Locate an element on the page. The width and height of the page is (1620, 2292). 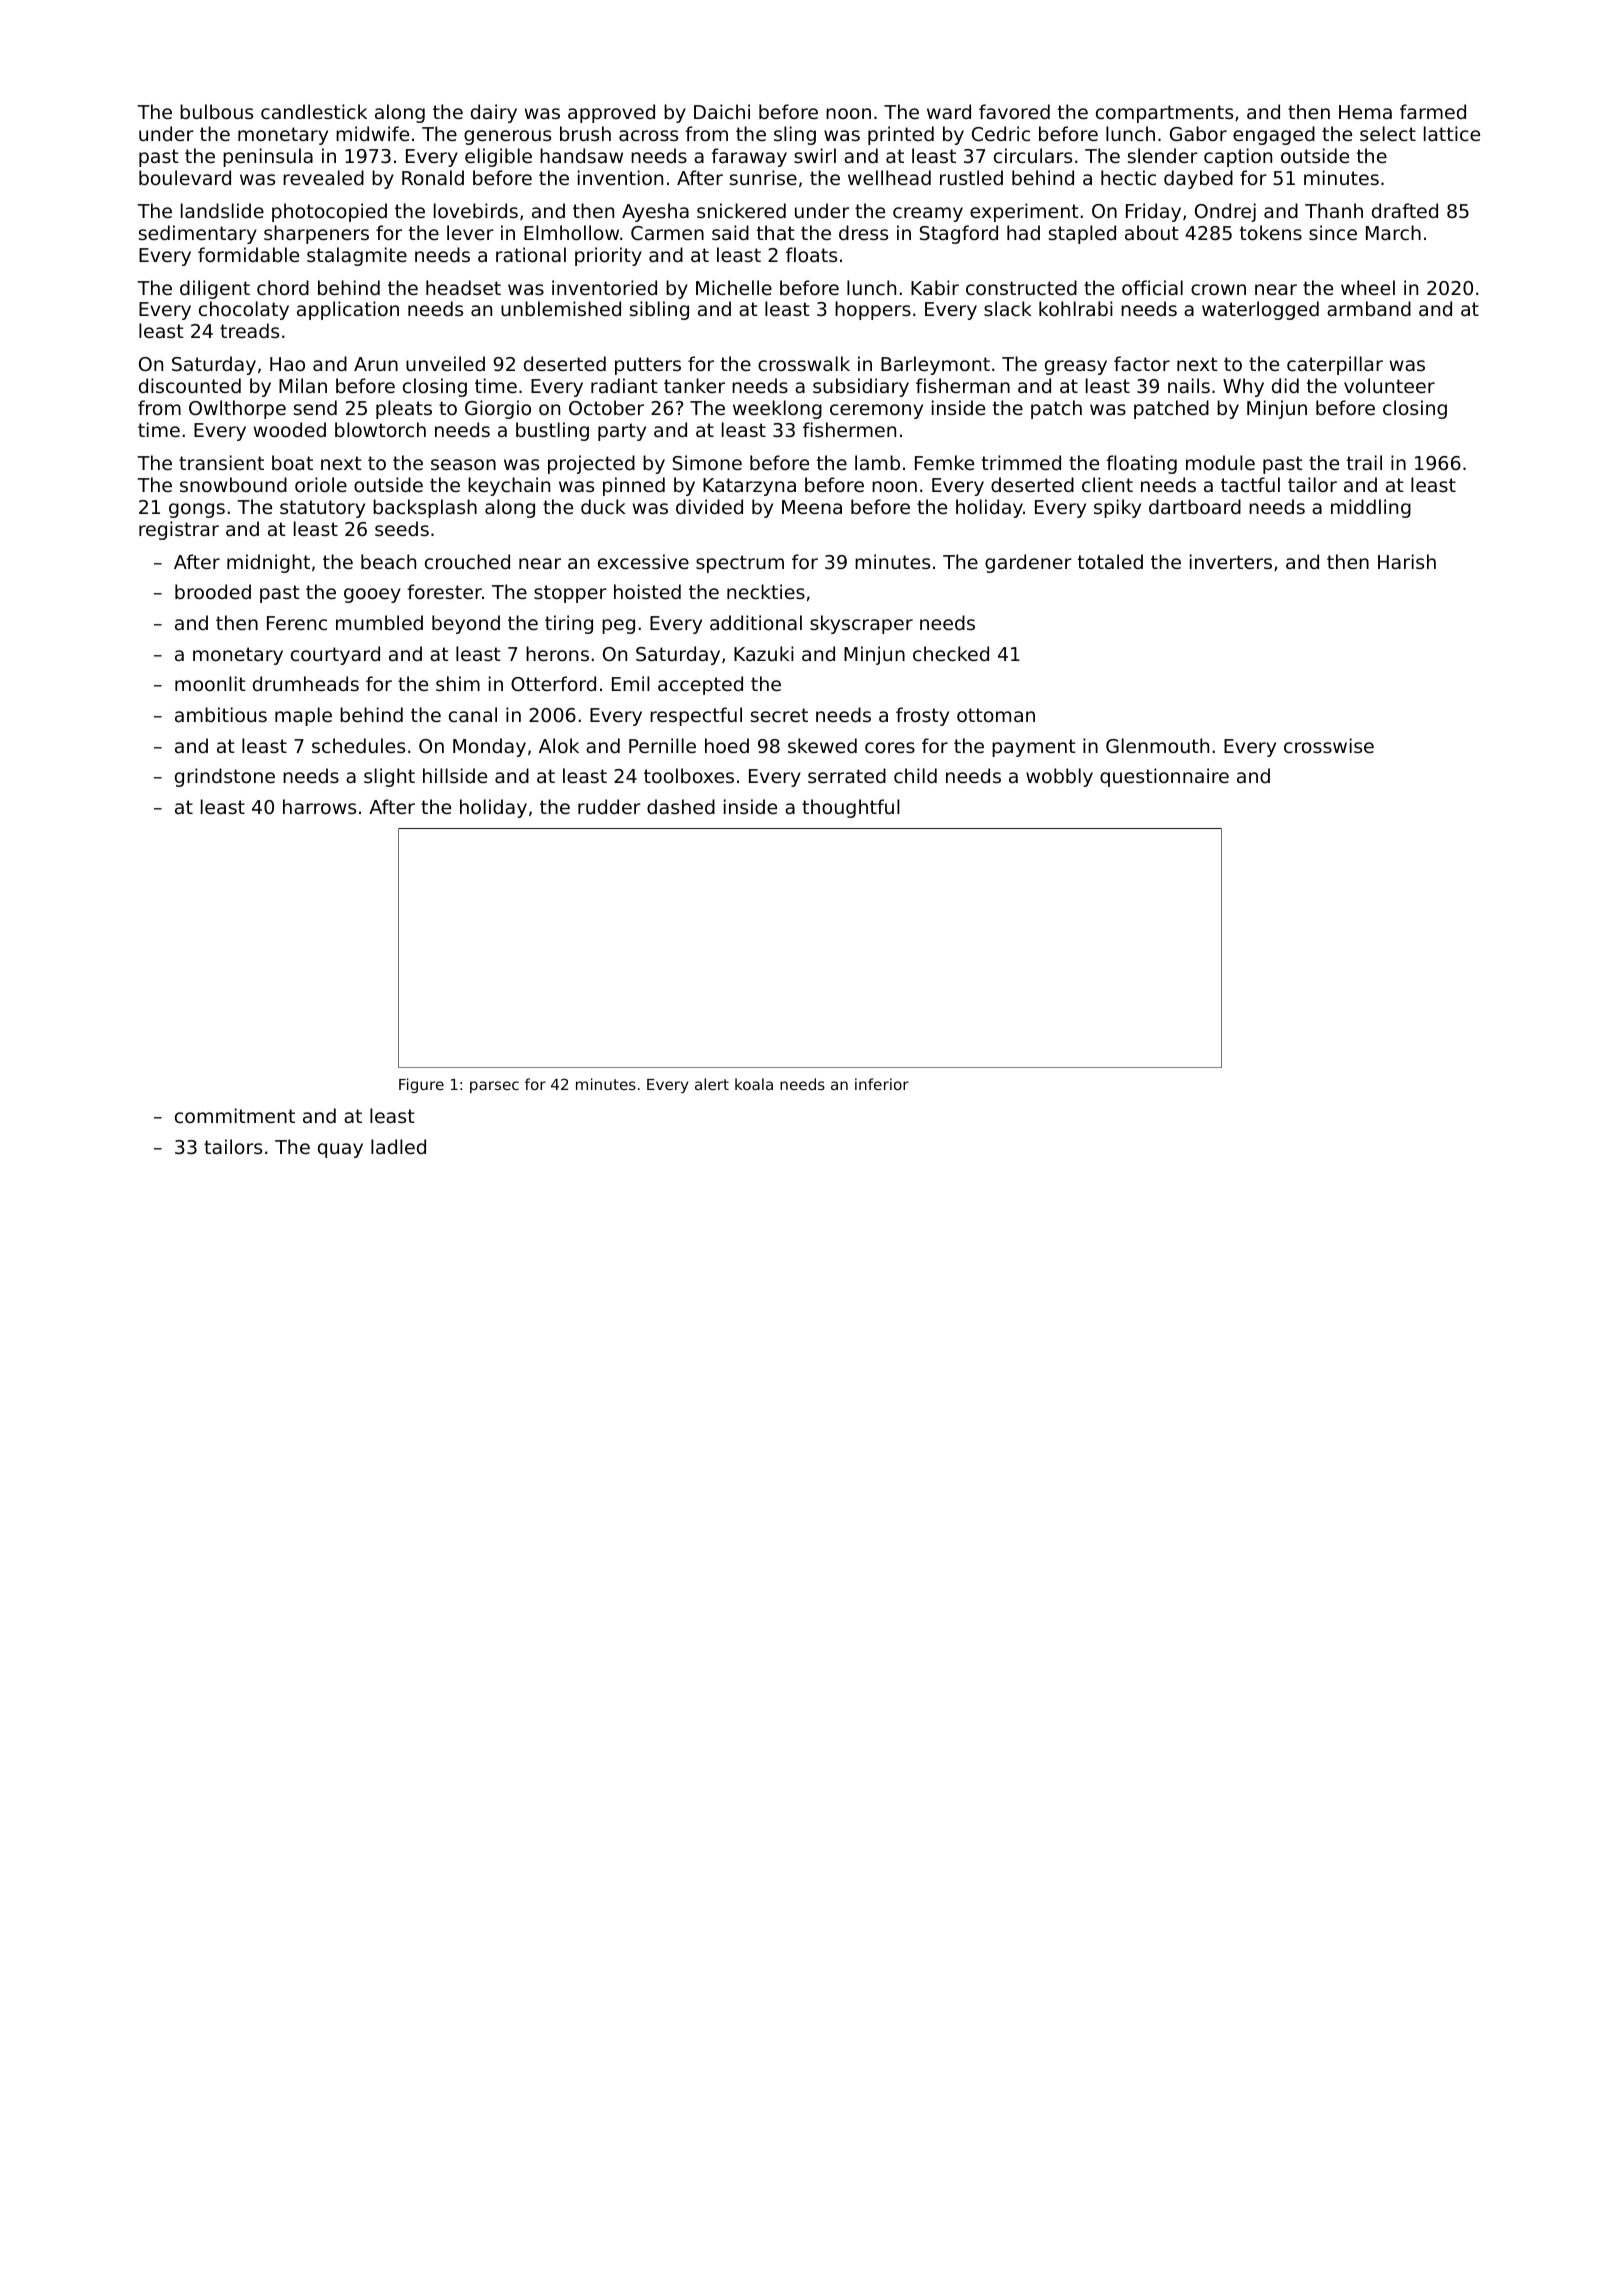
Pernille is located at coordinates (662, 745).
